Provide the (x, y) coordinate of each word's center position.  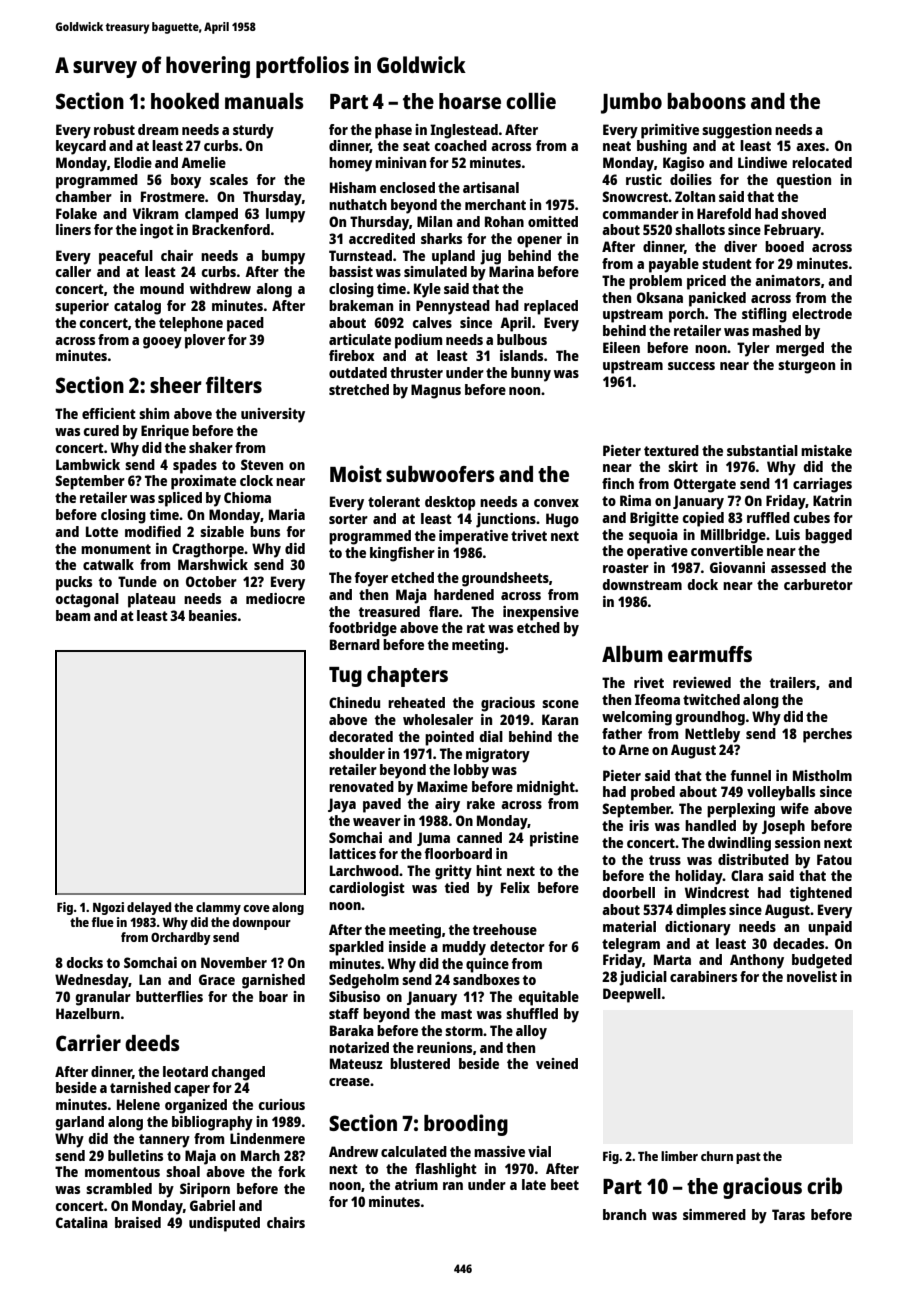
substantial (762, 450)
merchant (495, 204)
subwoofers (440, 474)
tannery (164, 1141)
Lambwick (88, 464)
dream (158, 129)
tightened (821, 894)
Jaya (342, 805)
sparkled (356, 948)
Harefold (724, 213)
